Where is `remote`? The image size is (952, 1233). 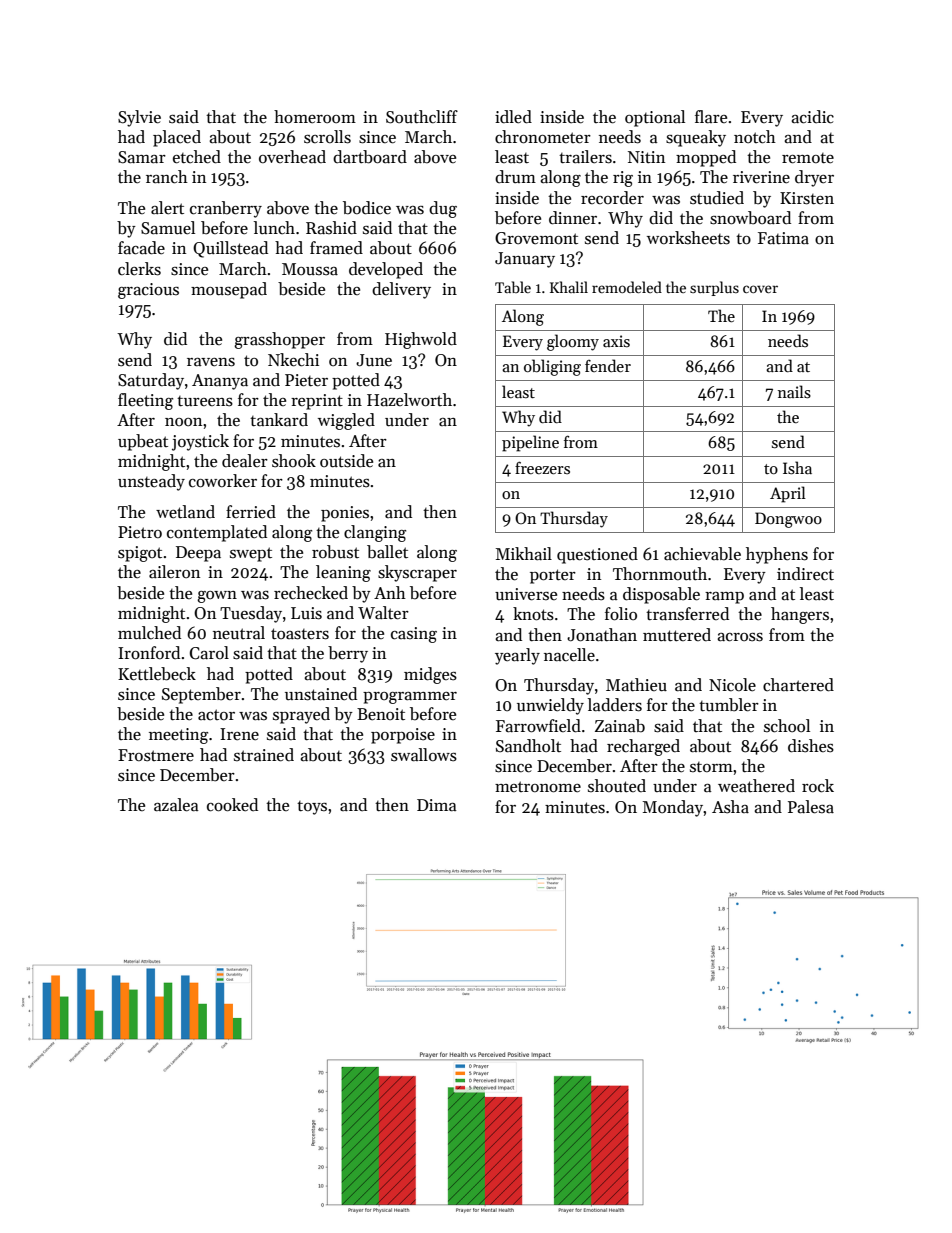
remote is located at coordinates (808, 158).
